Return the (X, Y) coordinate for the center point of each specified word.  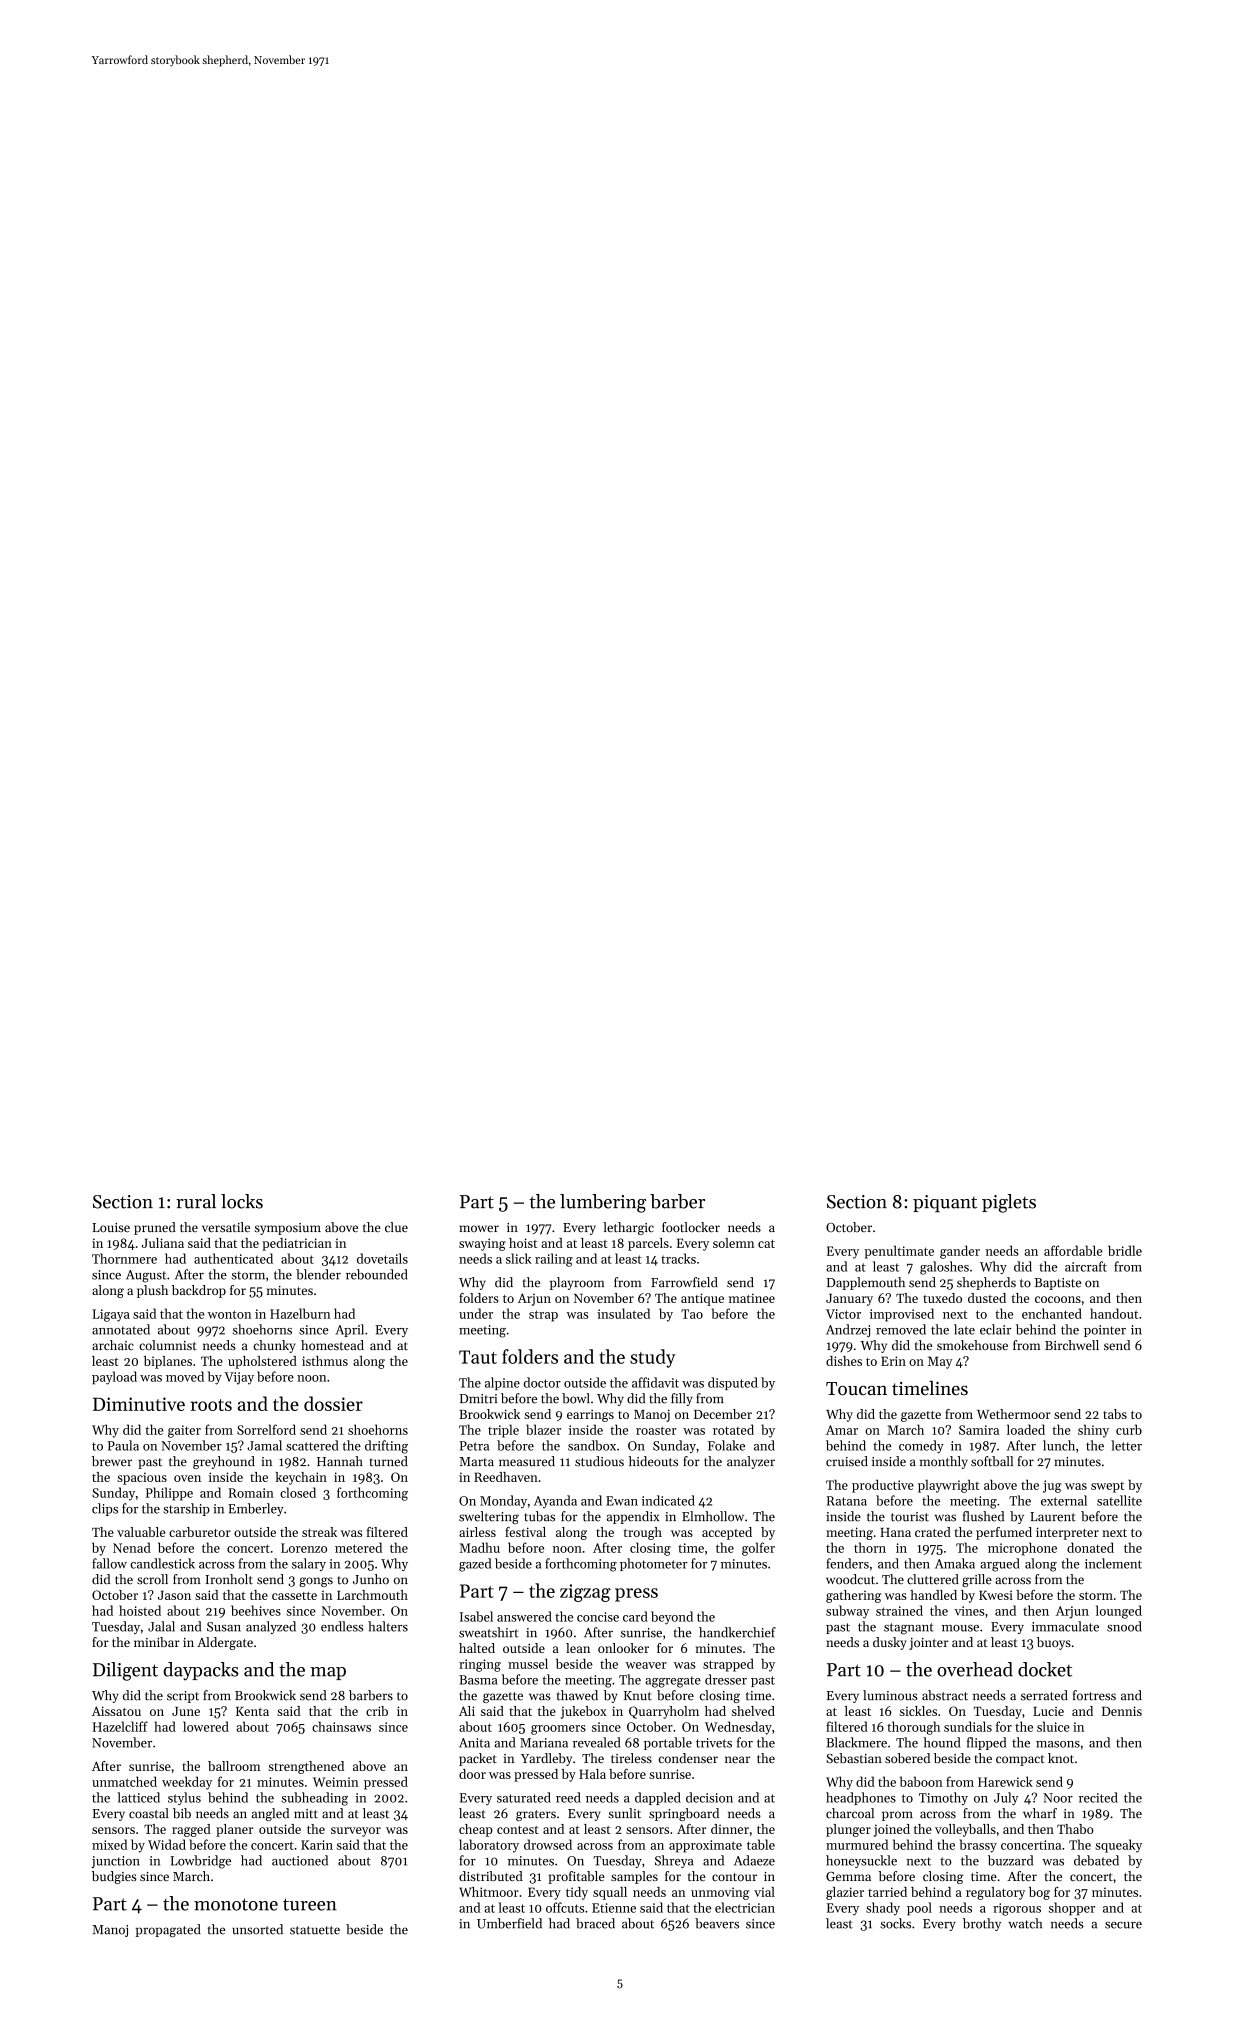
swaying (482, 1244)
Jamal (264, 1445)
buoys (1054, 1643)
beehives (256, 1610)
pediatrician (297, 1244)
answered (524, 1616)
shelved (753, 1711)
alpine (502, 1383)
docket (1045, 1669)
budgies (114, 1877)
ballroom (234, 1766)
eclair (995, 1329)
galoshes (944, 1268)
